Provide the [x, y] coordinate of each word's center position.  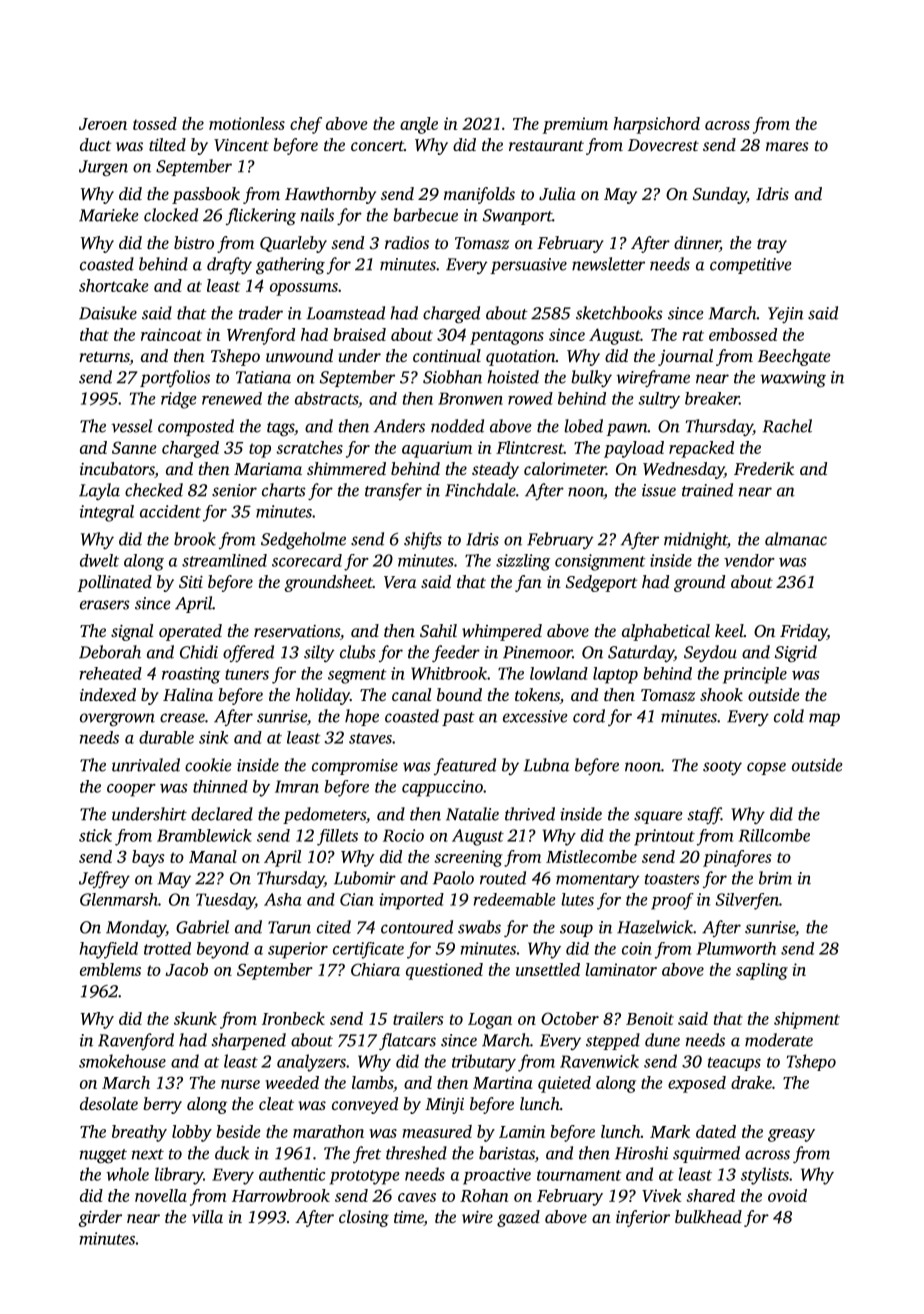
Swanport [517, 217]
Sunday [720, 195]
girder [100, 1218]
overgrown [117, 719]
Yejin [786, 315]
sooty [722, 768]
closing [364, 1218]
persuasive [528, 266]
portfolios [175, 378]
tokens [537, 696]
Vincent [241, 145]
